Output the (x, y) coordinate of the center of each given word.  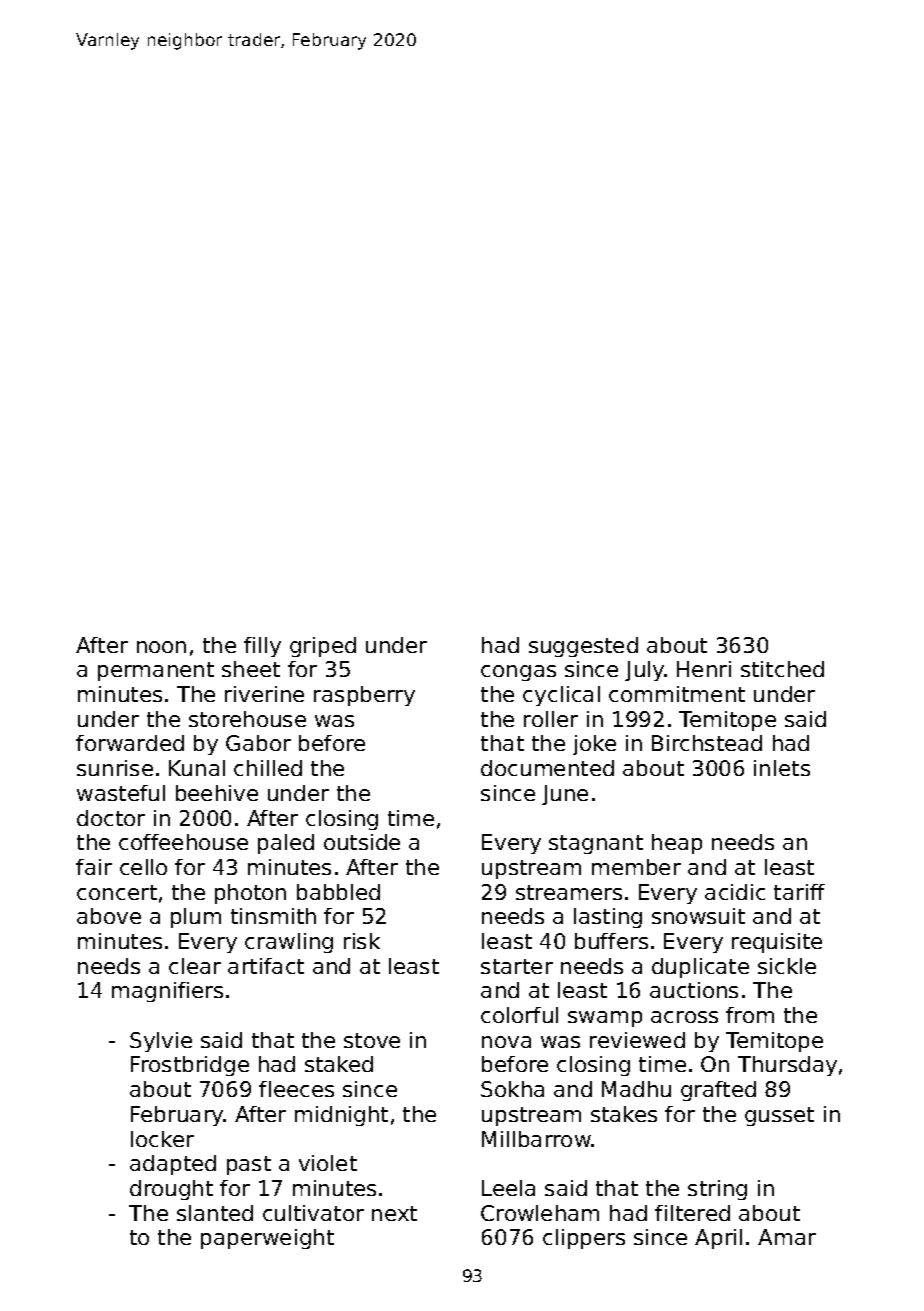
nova (506, 1042)
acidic (735, 892)
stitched (782, 669)
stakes (624, 1114)
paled (286, 844)
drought (171, 1190)
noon (161, 647)
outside (362, 842)
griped (323, 647)
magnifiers (167, 992)
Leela (508, 1188)
